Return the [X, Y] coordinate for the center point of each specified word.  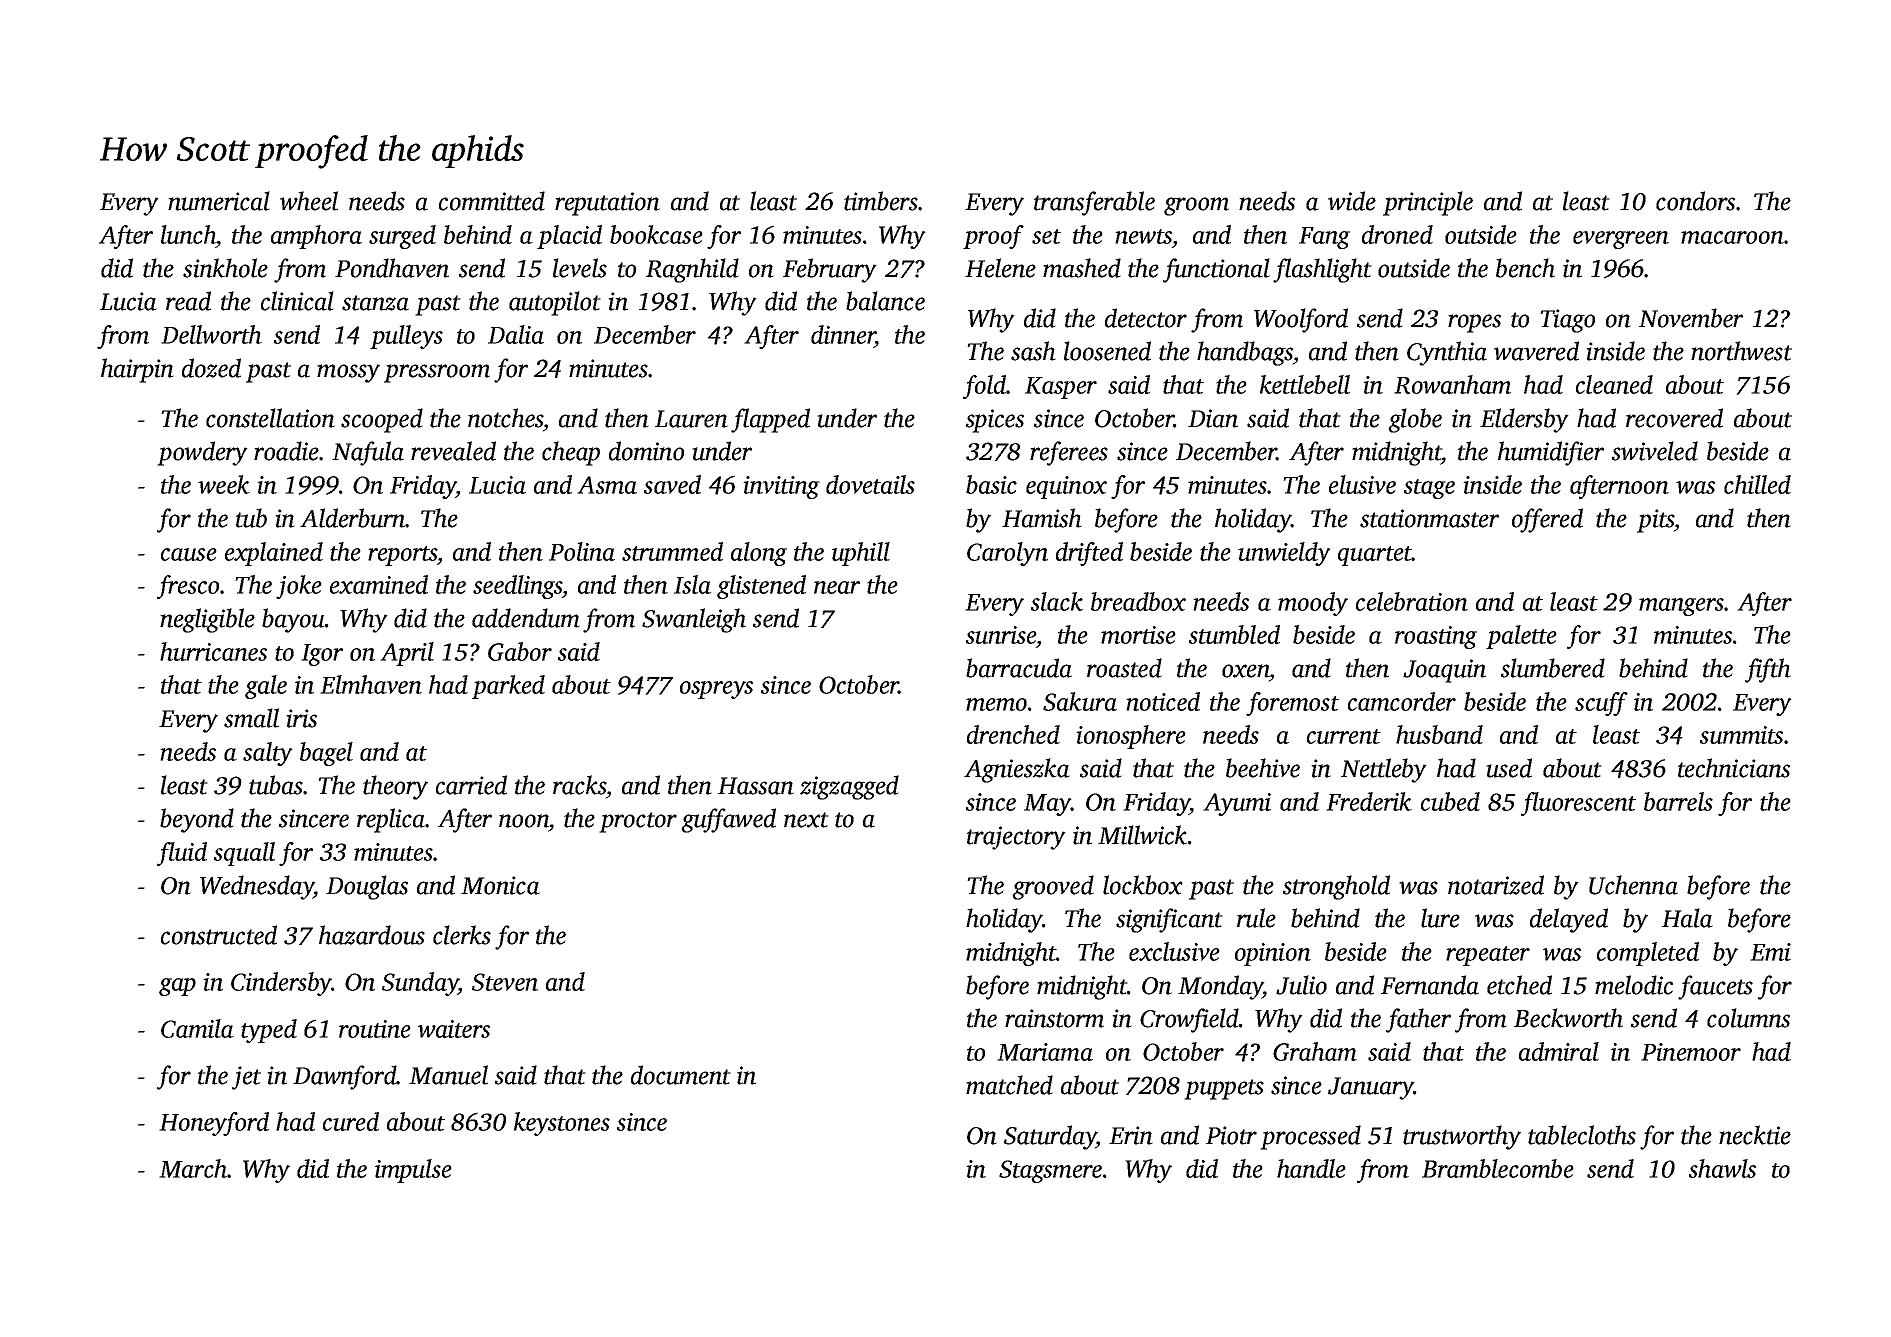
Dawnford [345, 1077]
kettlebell [1305, 384]
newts [1143, 236]
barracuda [1019, 668]
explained [274, 554]
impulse [413, 1171]
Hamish [1042, 518]
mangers [1681, 607]
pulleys [406, 337]
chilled [1757, 484]
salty [268, 754]
